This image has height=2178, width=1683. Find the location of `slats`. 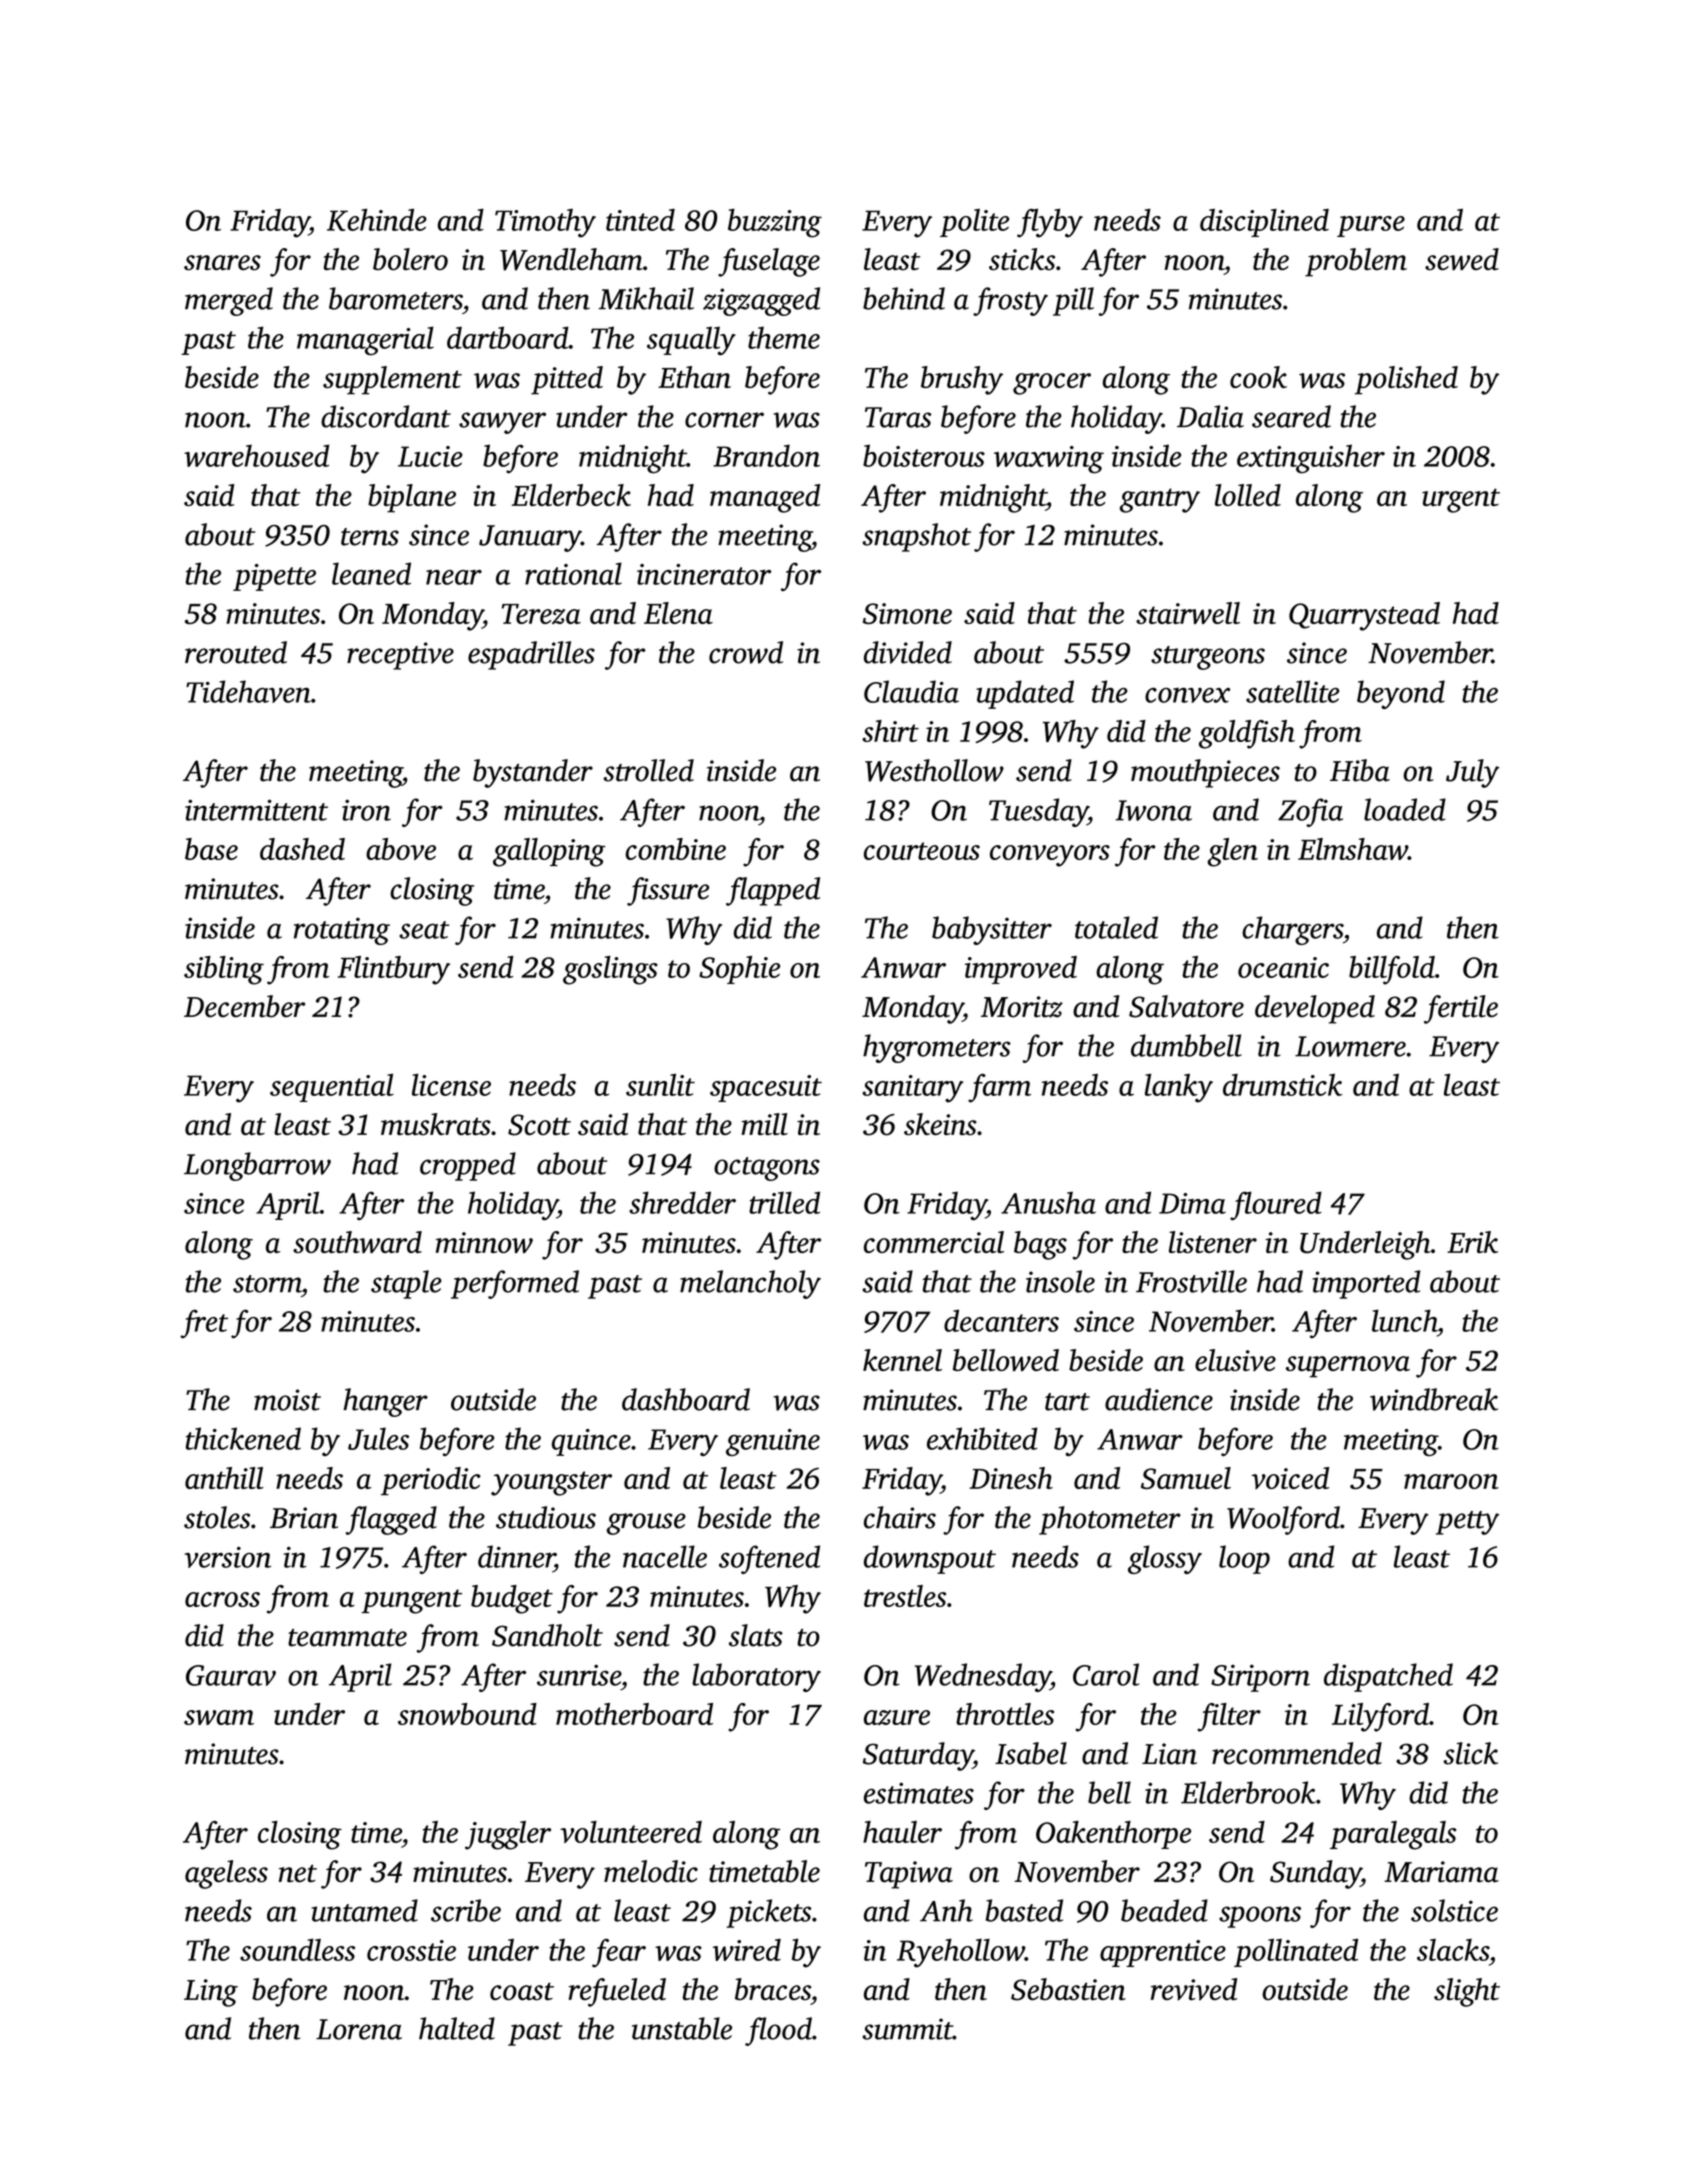

slats is located at coordinates (756, 1635).
